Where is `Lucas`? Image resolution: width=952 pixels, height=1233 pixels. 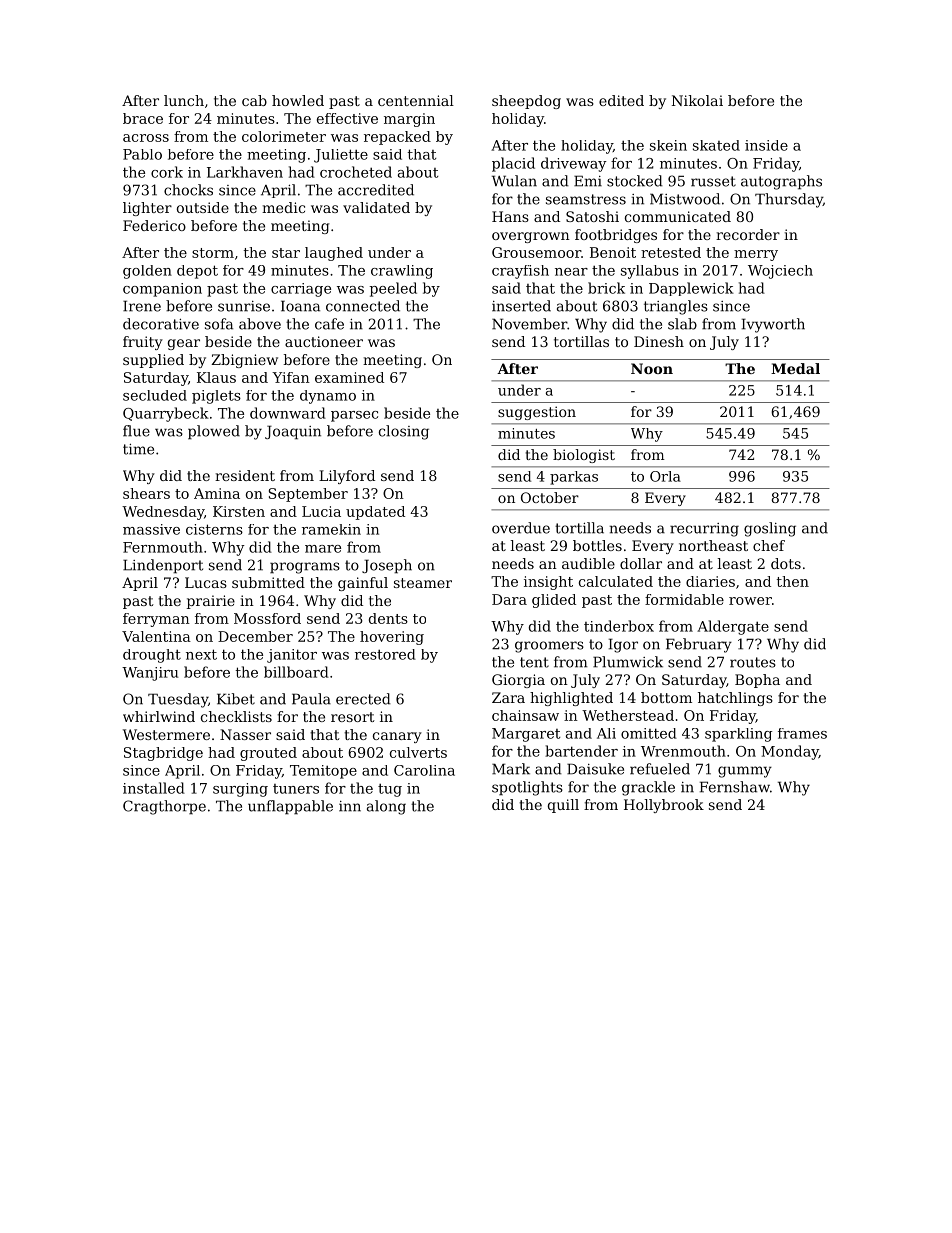
Lucas is located at coordinates (206, 582).
